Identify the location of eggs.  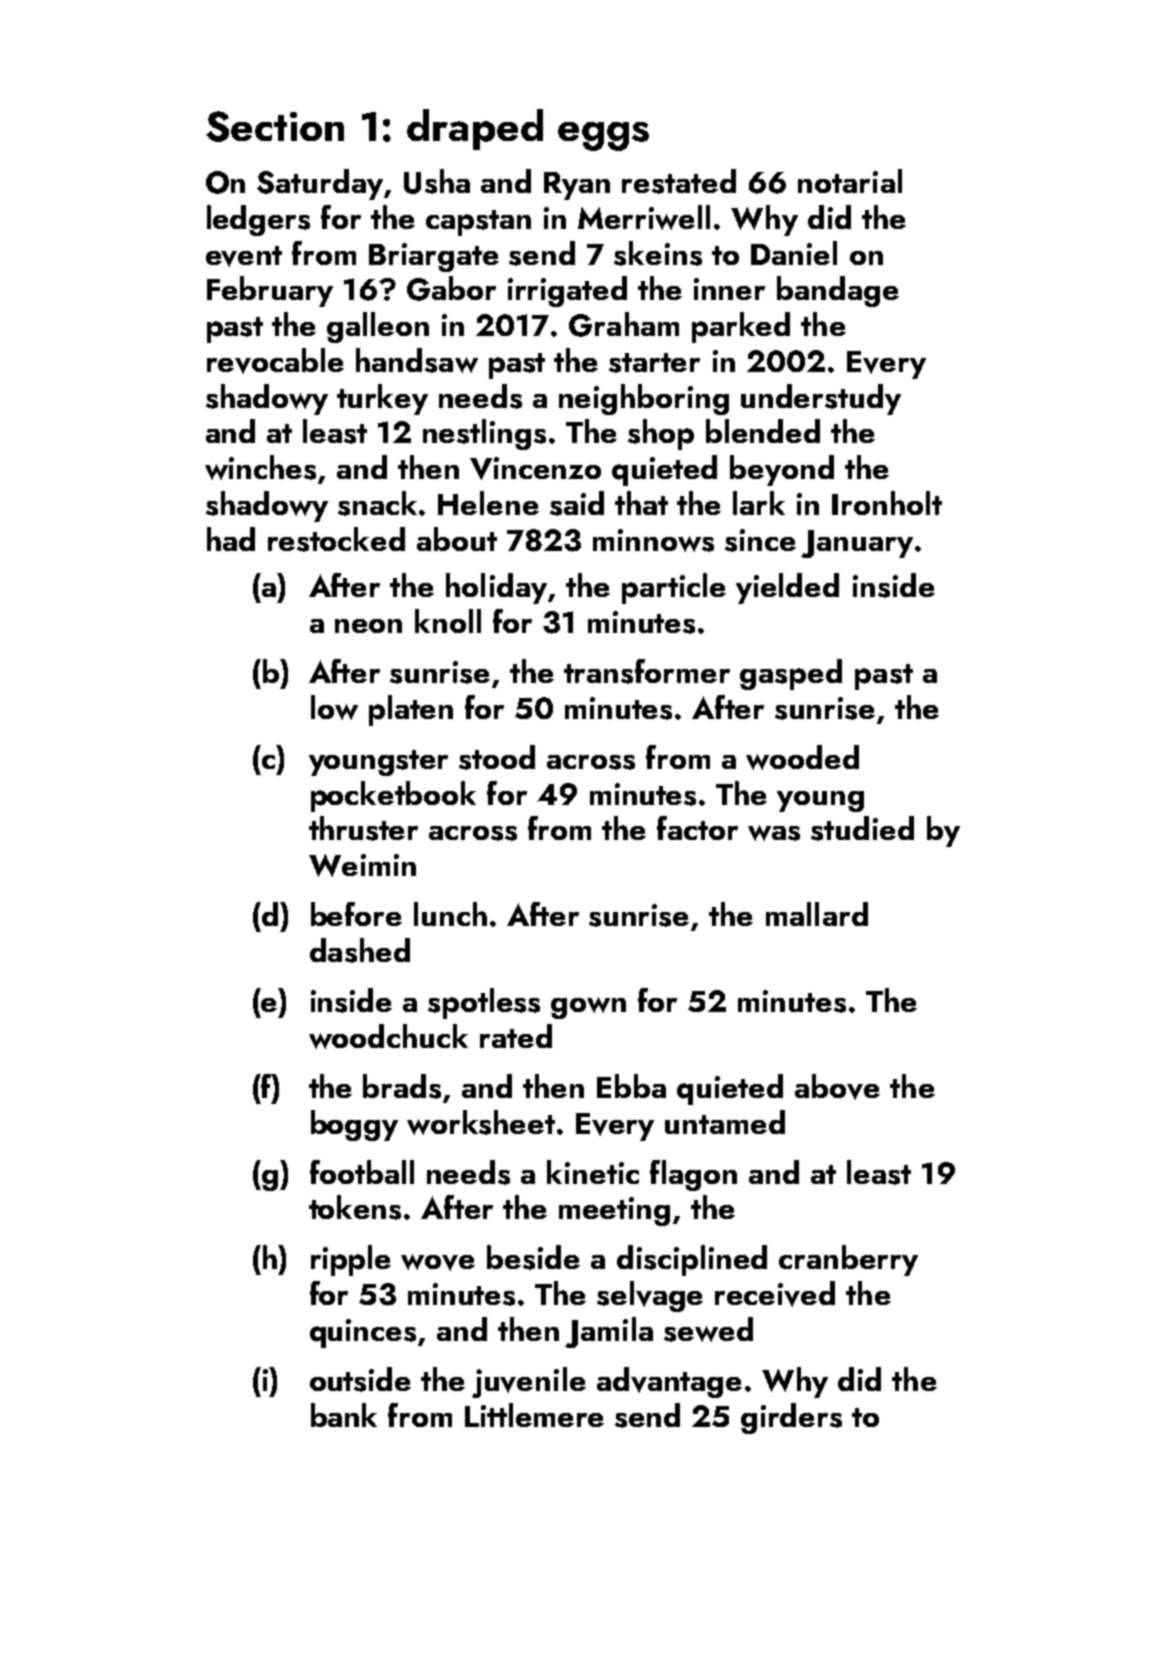
(603, 136).
